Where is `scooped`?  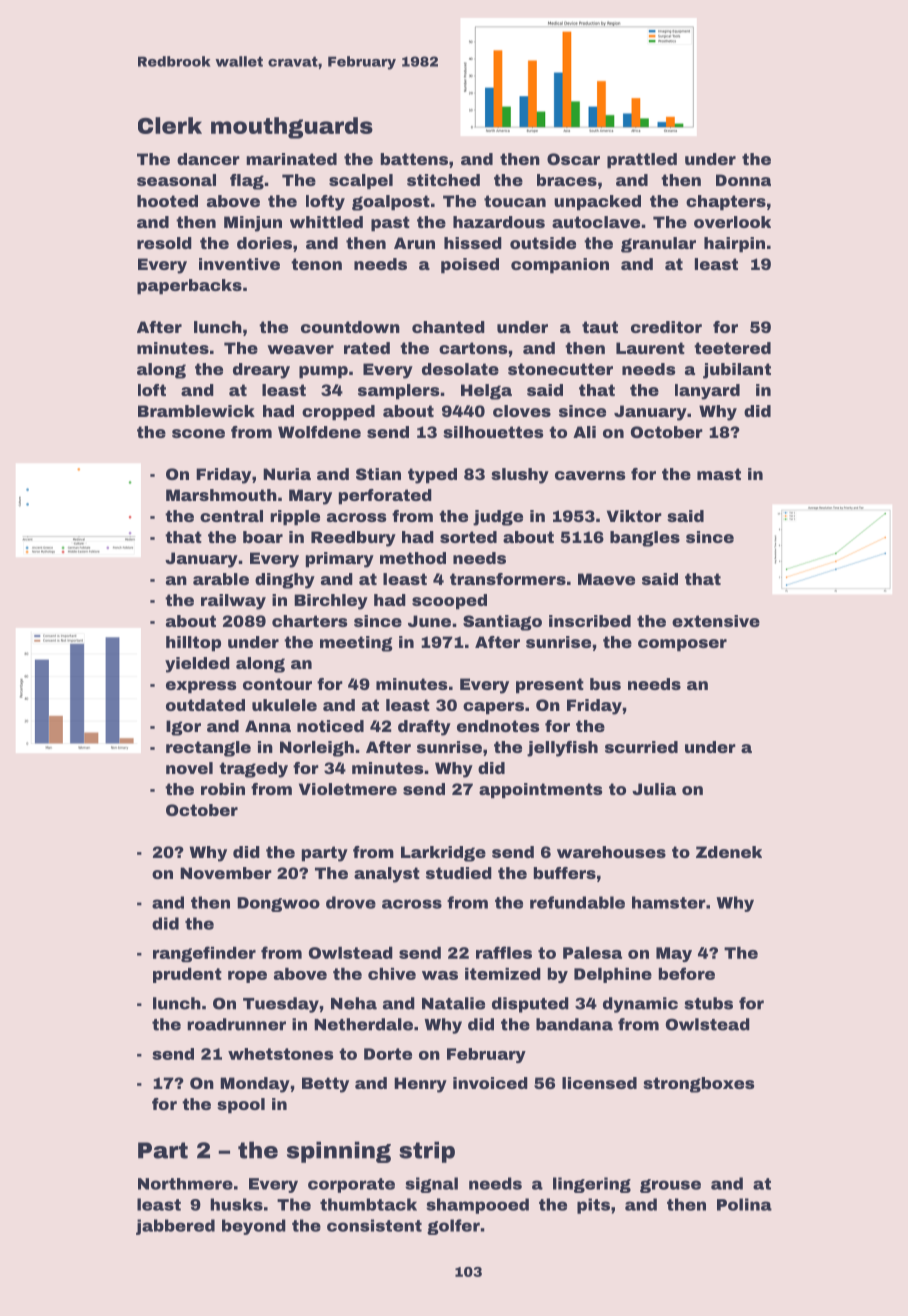
scooped is located at coordinates (449, 602).
